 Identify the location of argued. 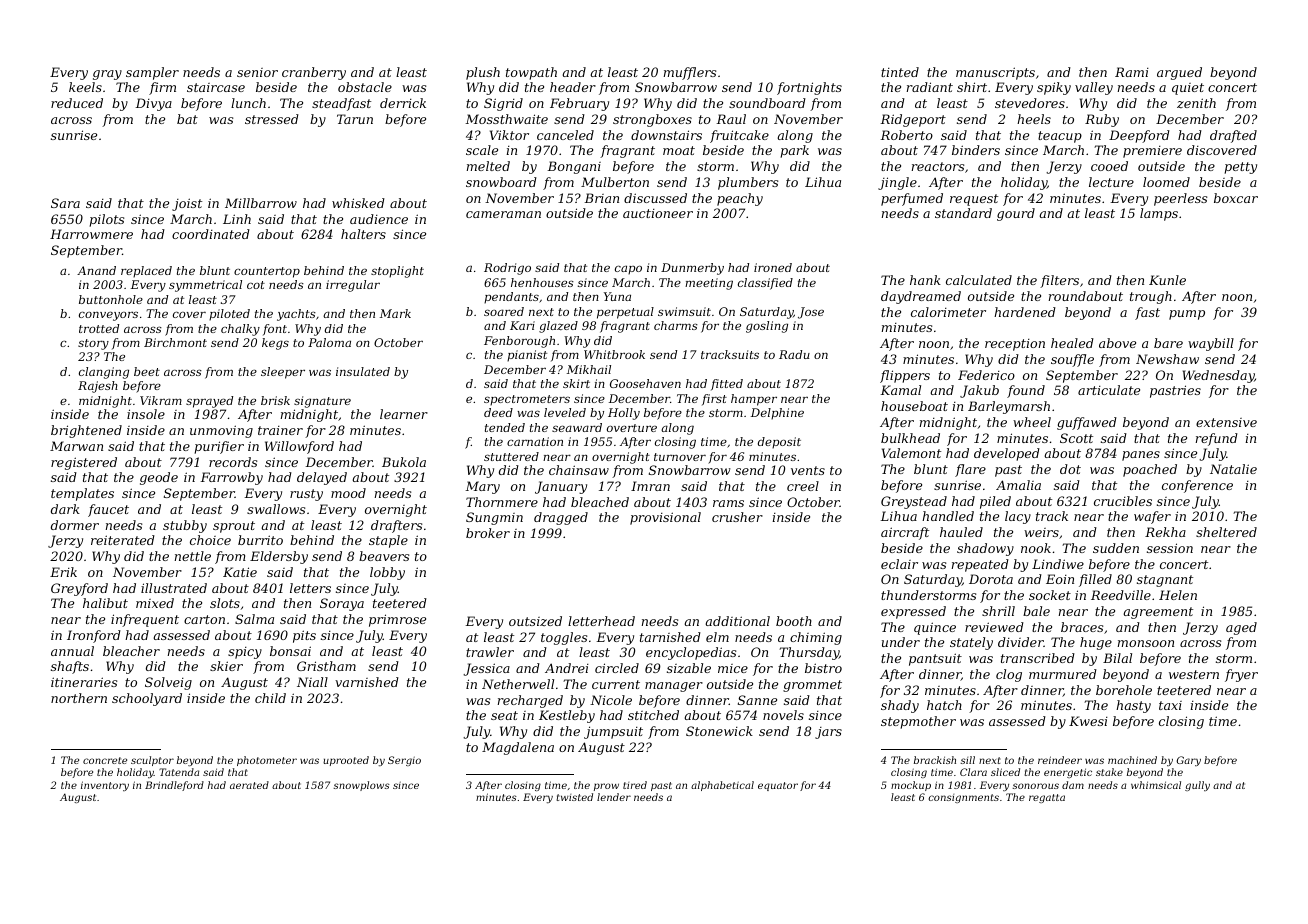
(1179, 73).
